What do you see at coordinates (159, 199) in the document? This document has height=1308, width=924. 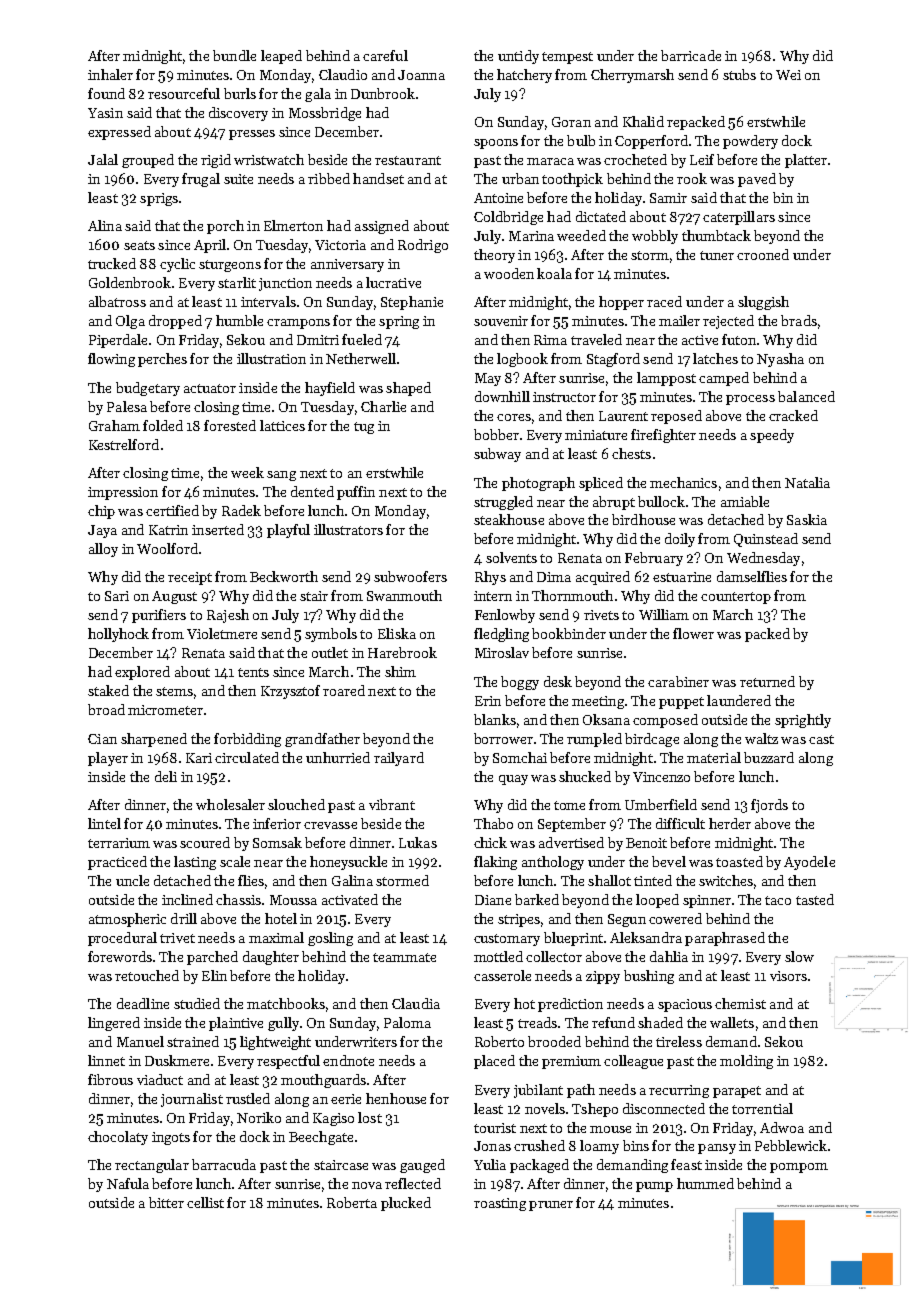 I see `sprigs` at bounding box center [159, 199].
